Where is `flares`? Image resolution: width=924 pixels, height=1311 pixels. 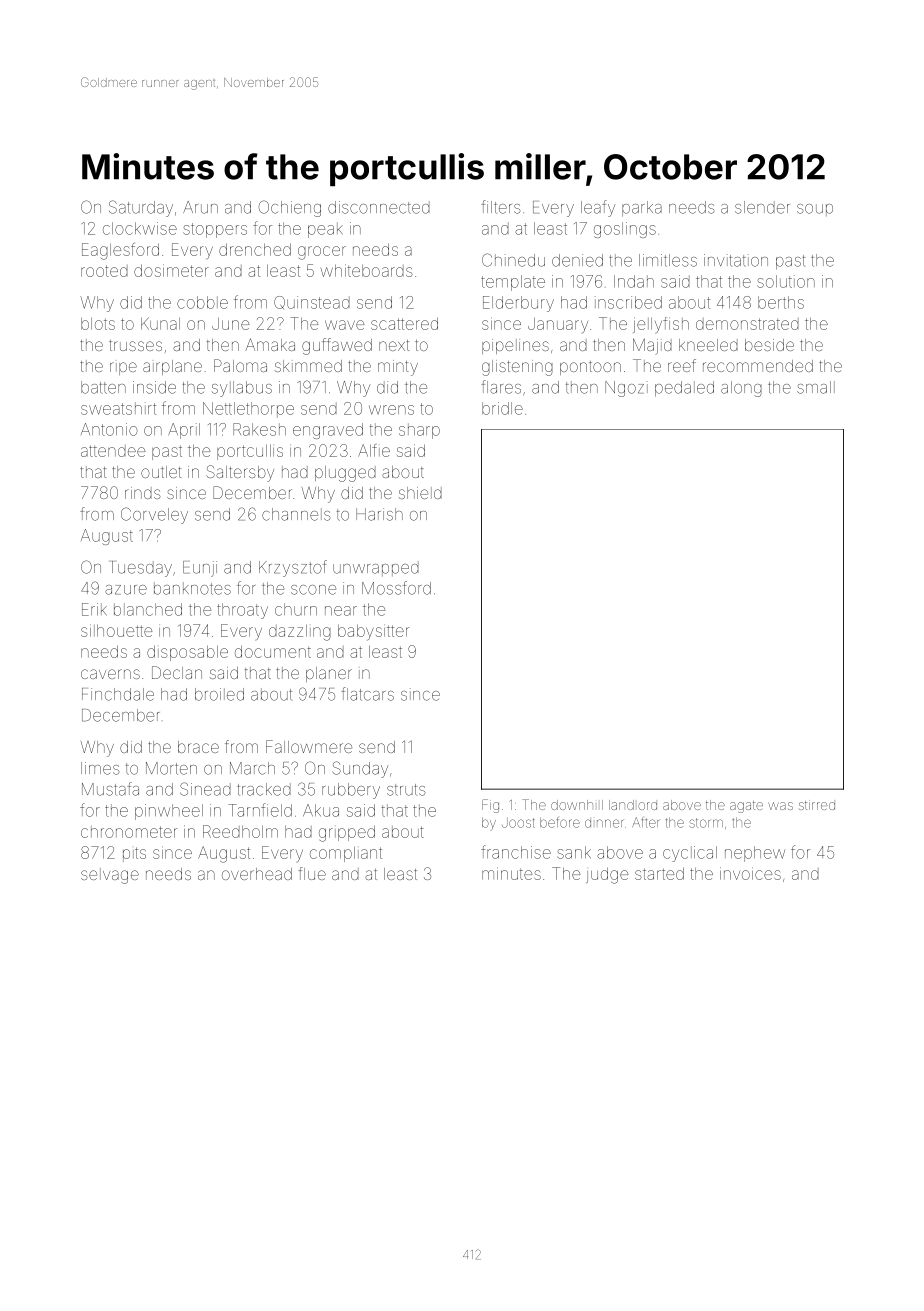
flares is located at coordinates (501, 387).
